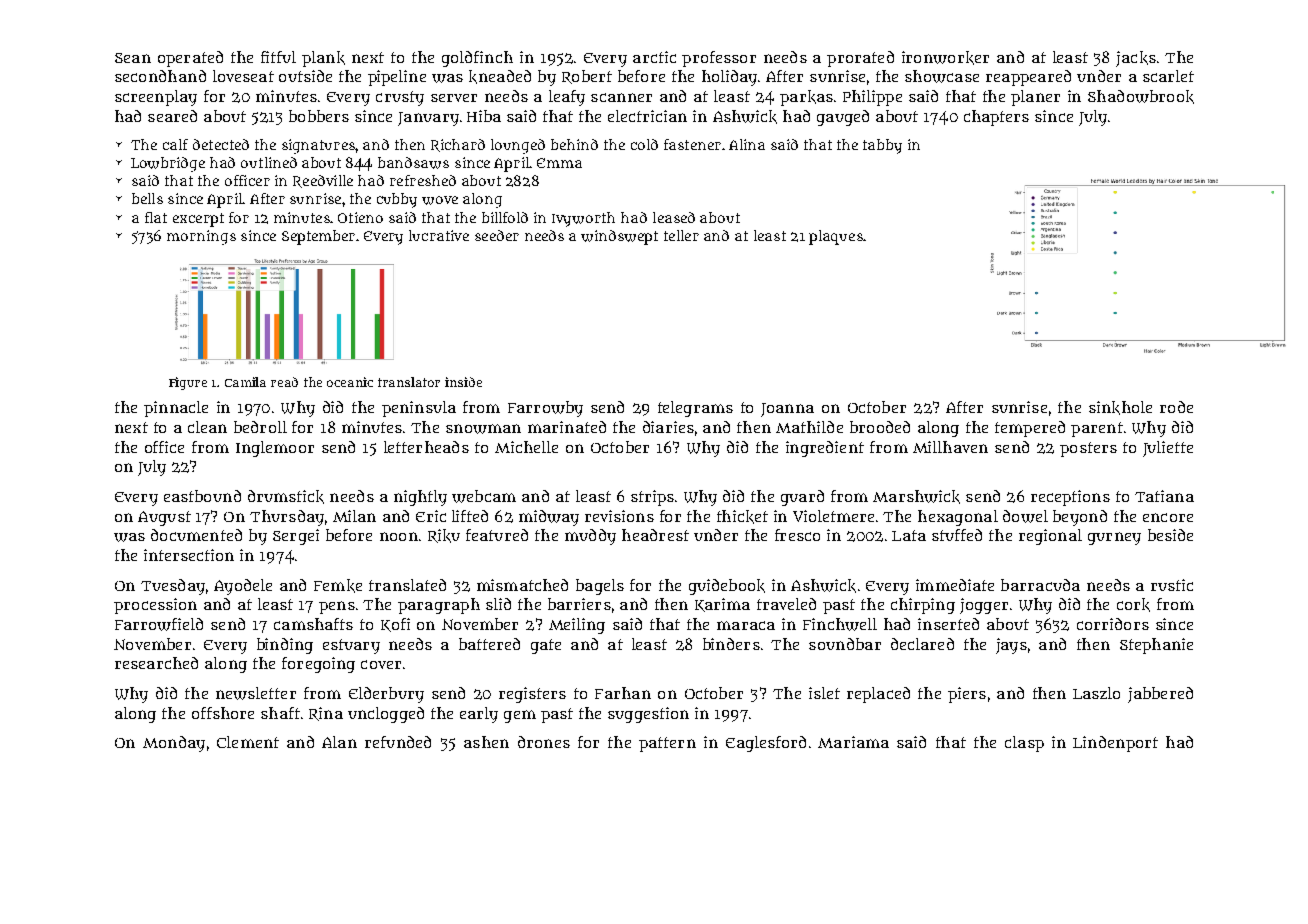 The height and width of the page is (924, 1308). Describe the element at coordinates (590, 537) in the page. I see `muddy` at that location.
